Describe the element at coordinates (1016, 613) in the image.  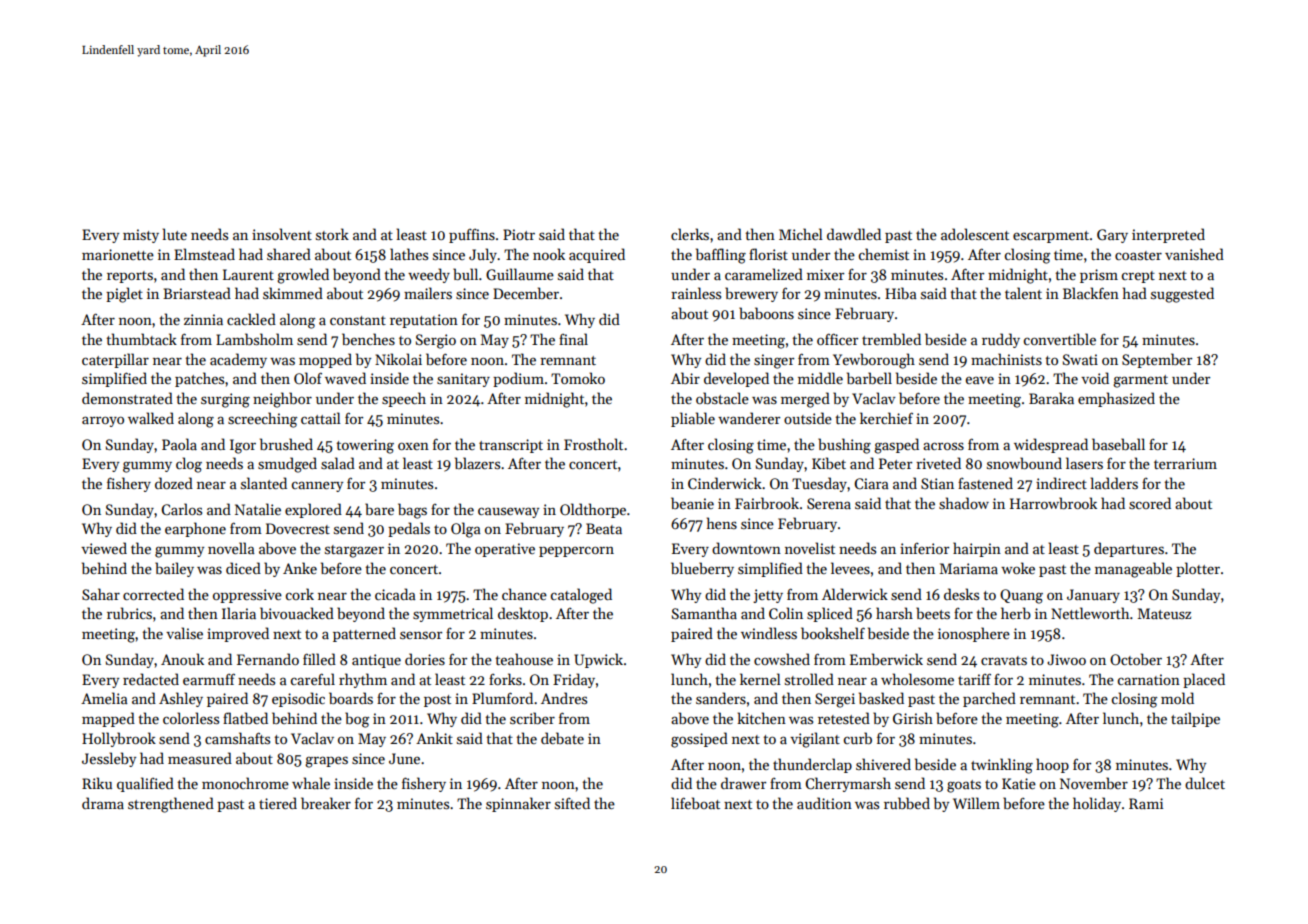
I see `herb` at that location.
